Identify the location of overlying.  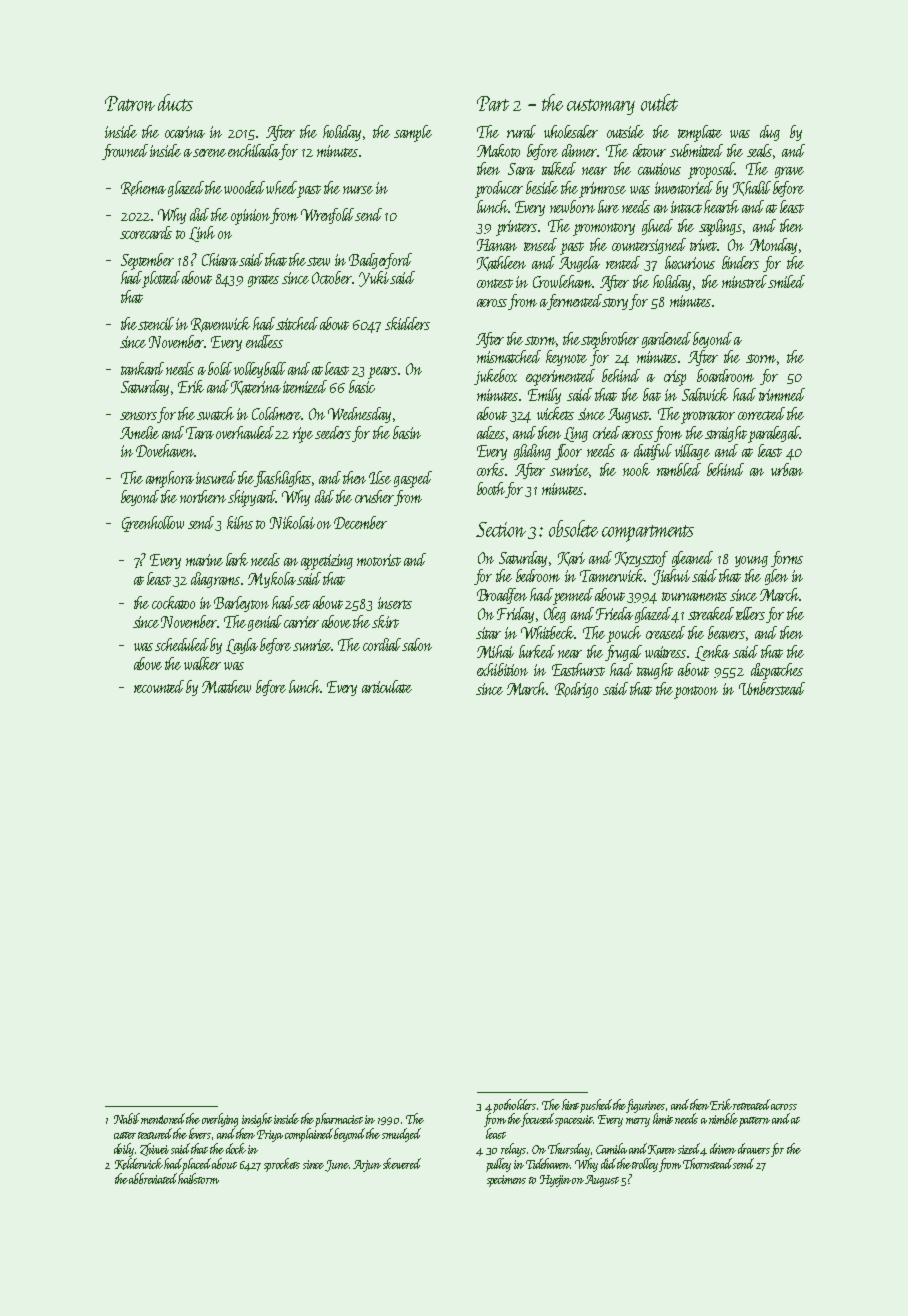
(220, 1120).
